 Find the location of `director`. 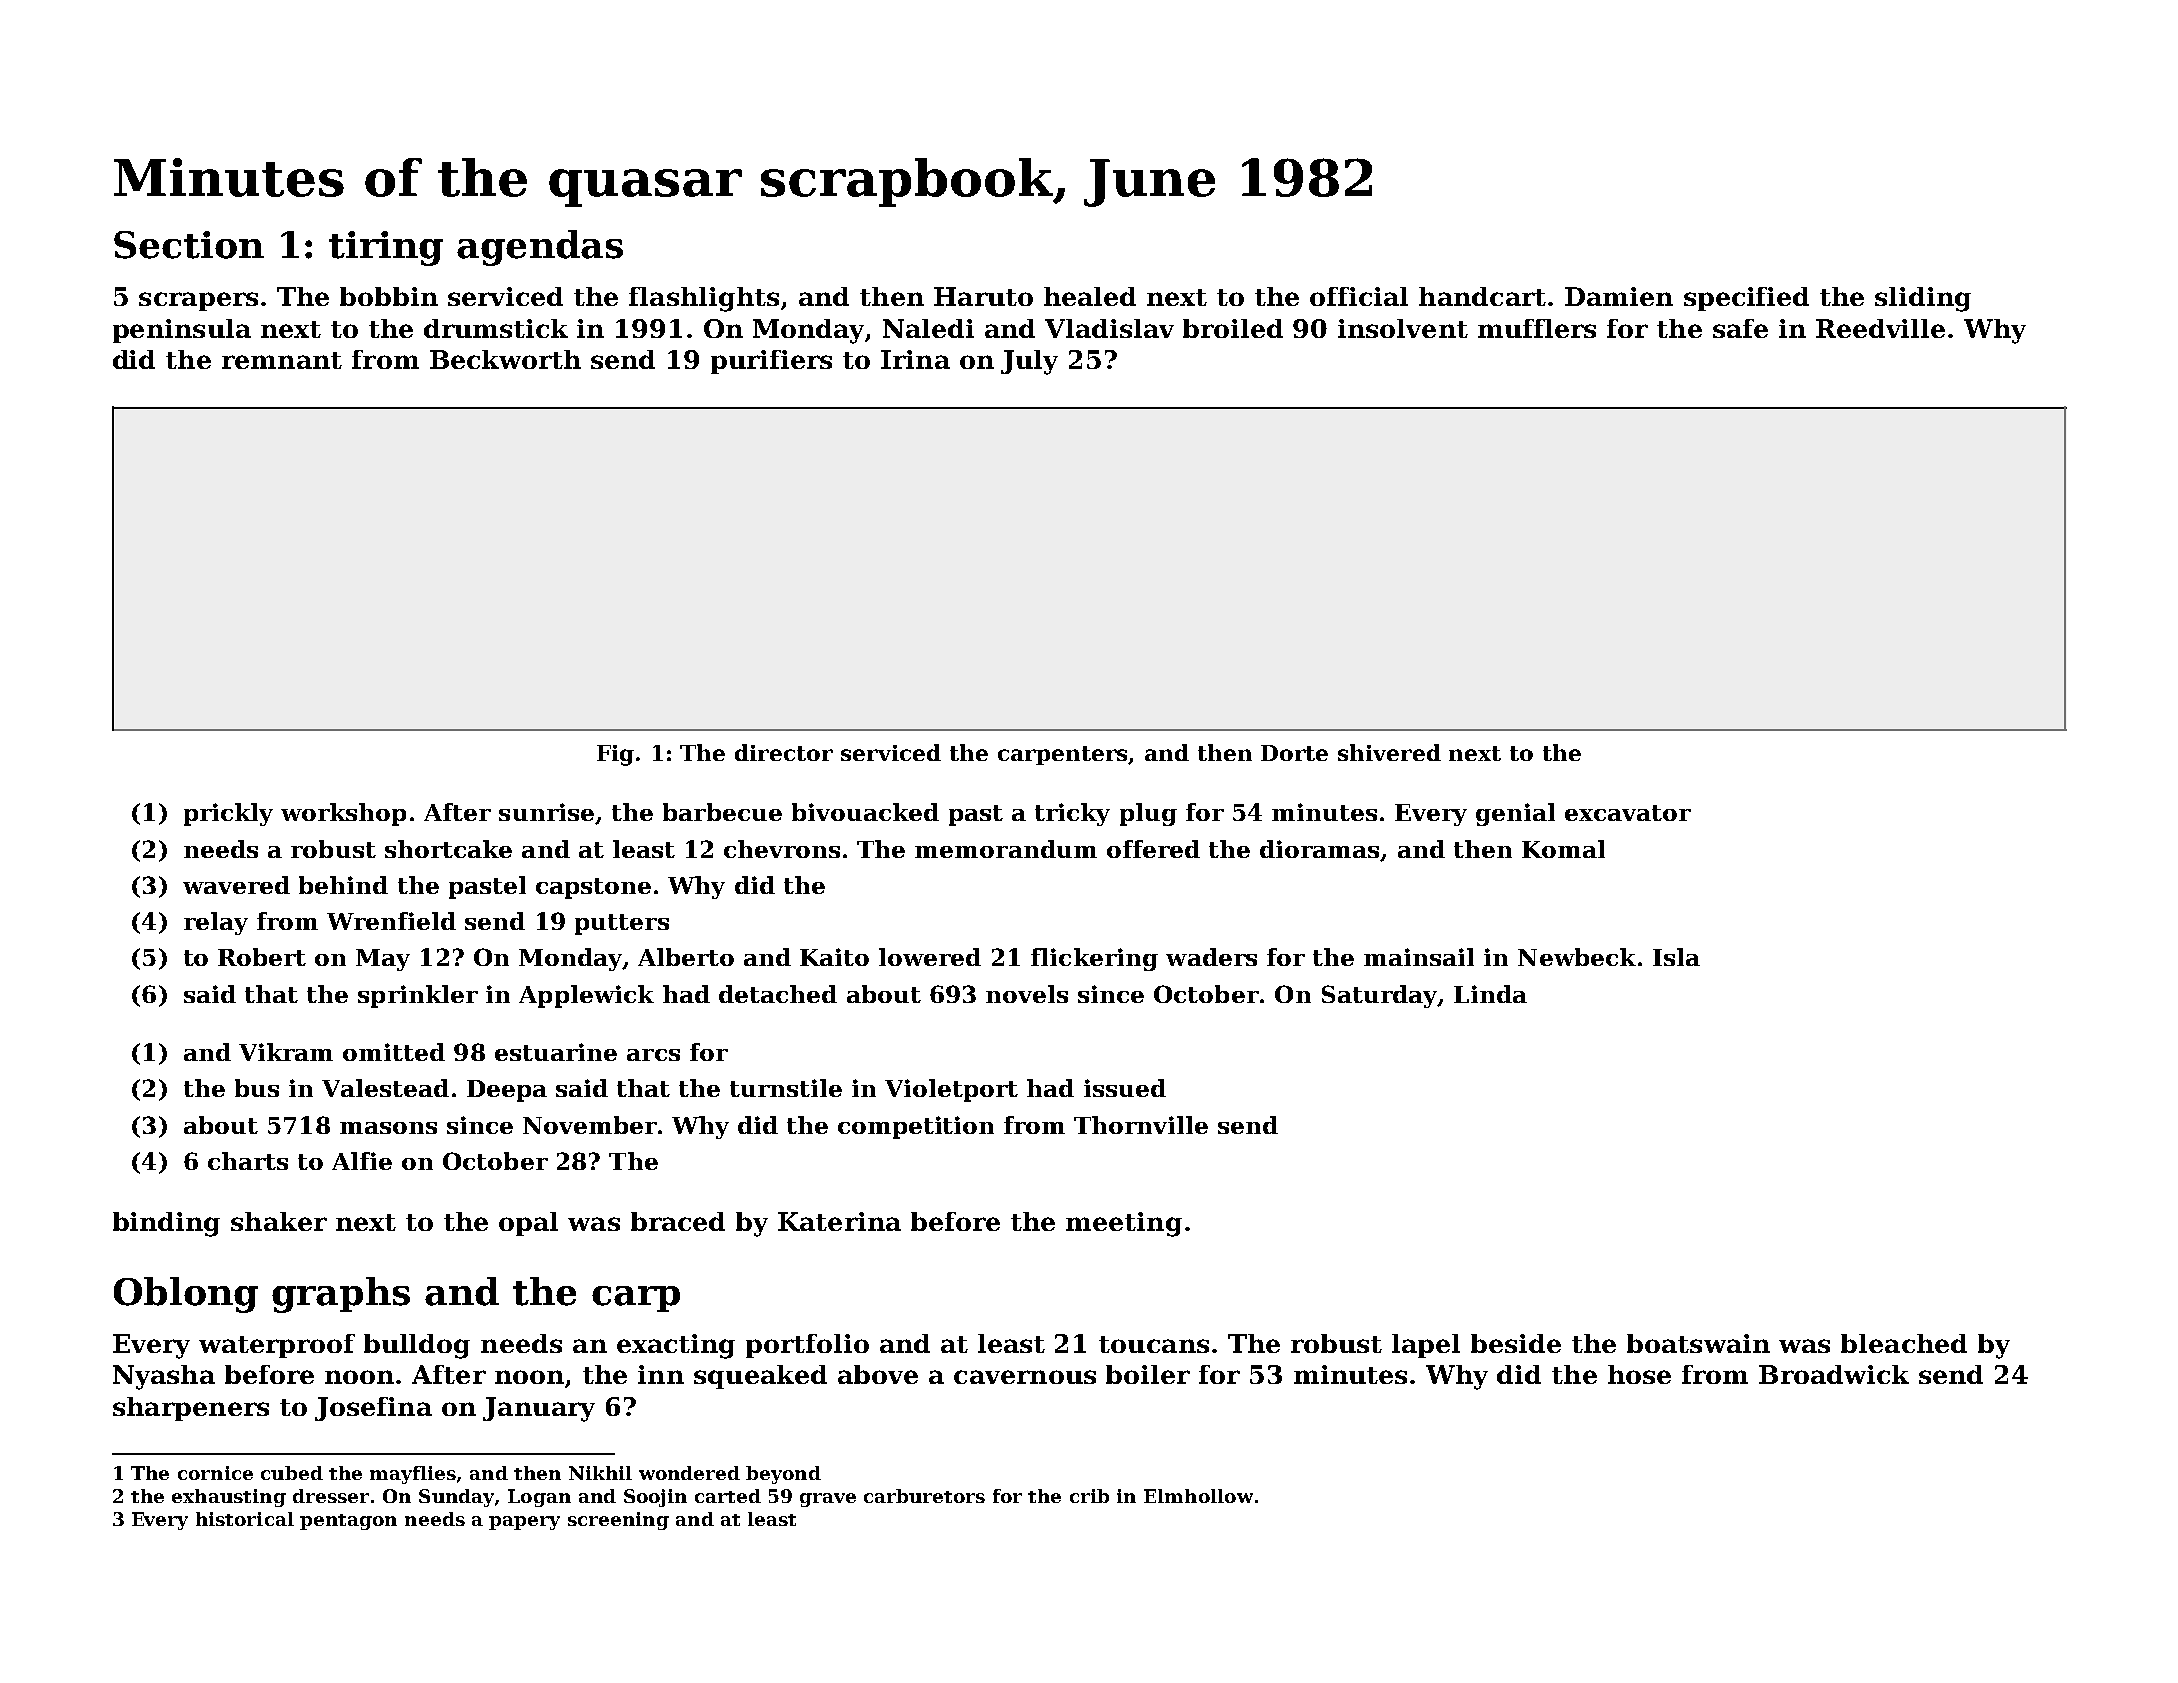

director is located at coordinates (784, 752).
